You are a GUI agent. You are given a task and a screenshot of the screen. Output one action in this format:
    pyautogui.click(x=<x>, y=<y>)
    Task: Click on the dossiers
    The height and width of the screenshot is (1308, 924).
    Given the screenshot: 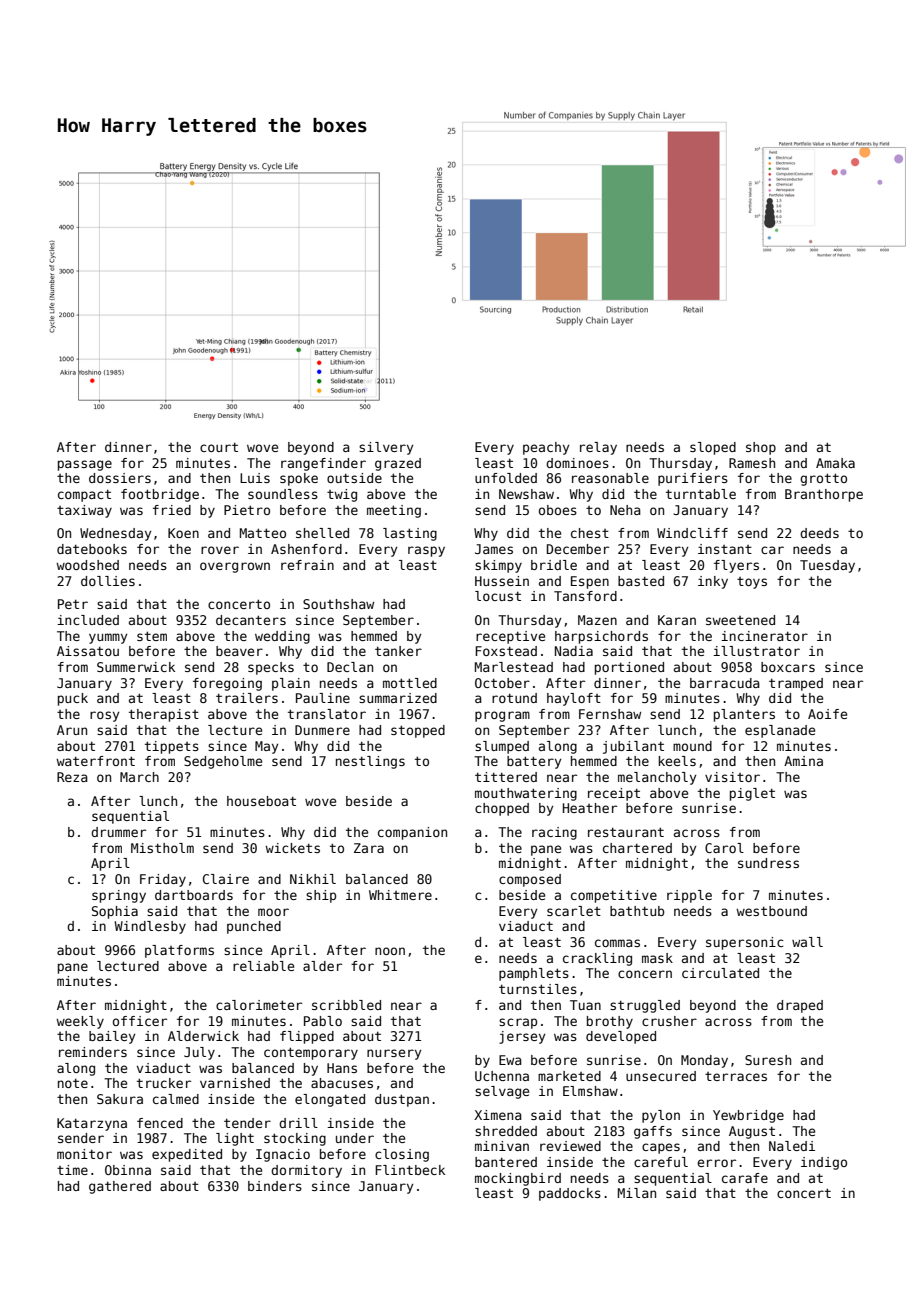 What is the action you would take?
    pyautogui.click(x=120, y=478)
